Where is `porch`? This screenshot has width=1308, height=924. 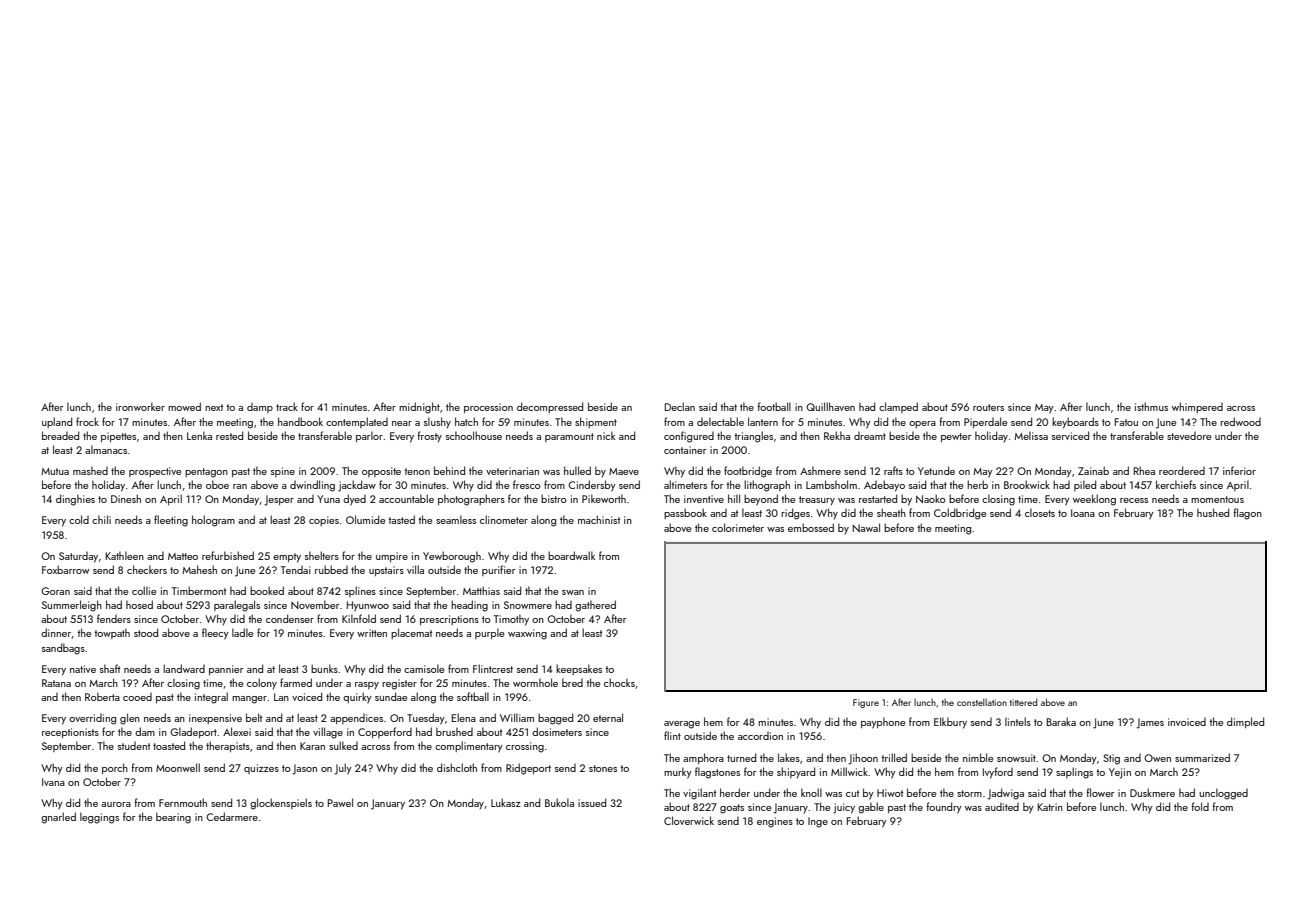
porch is located at coordinates (115, 768).
